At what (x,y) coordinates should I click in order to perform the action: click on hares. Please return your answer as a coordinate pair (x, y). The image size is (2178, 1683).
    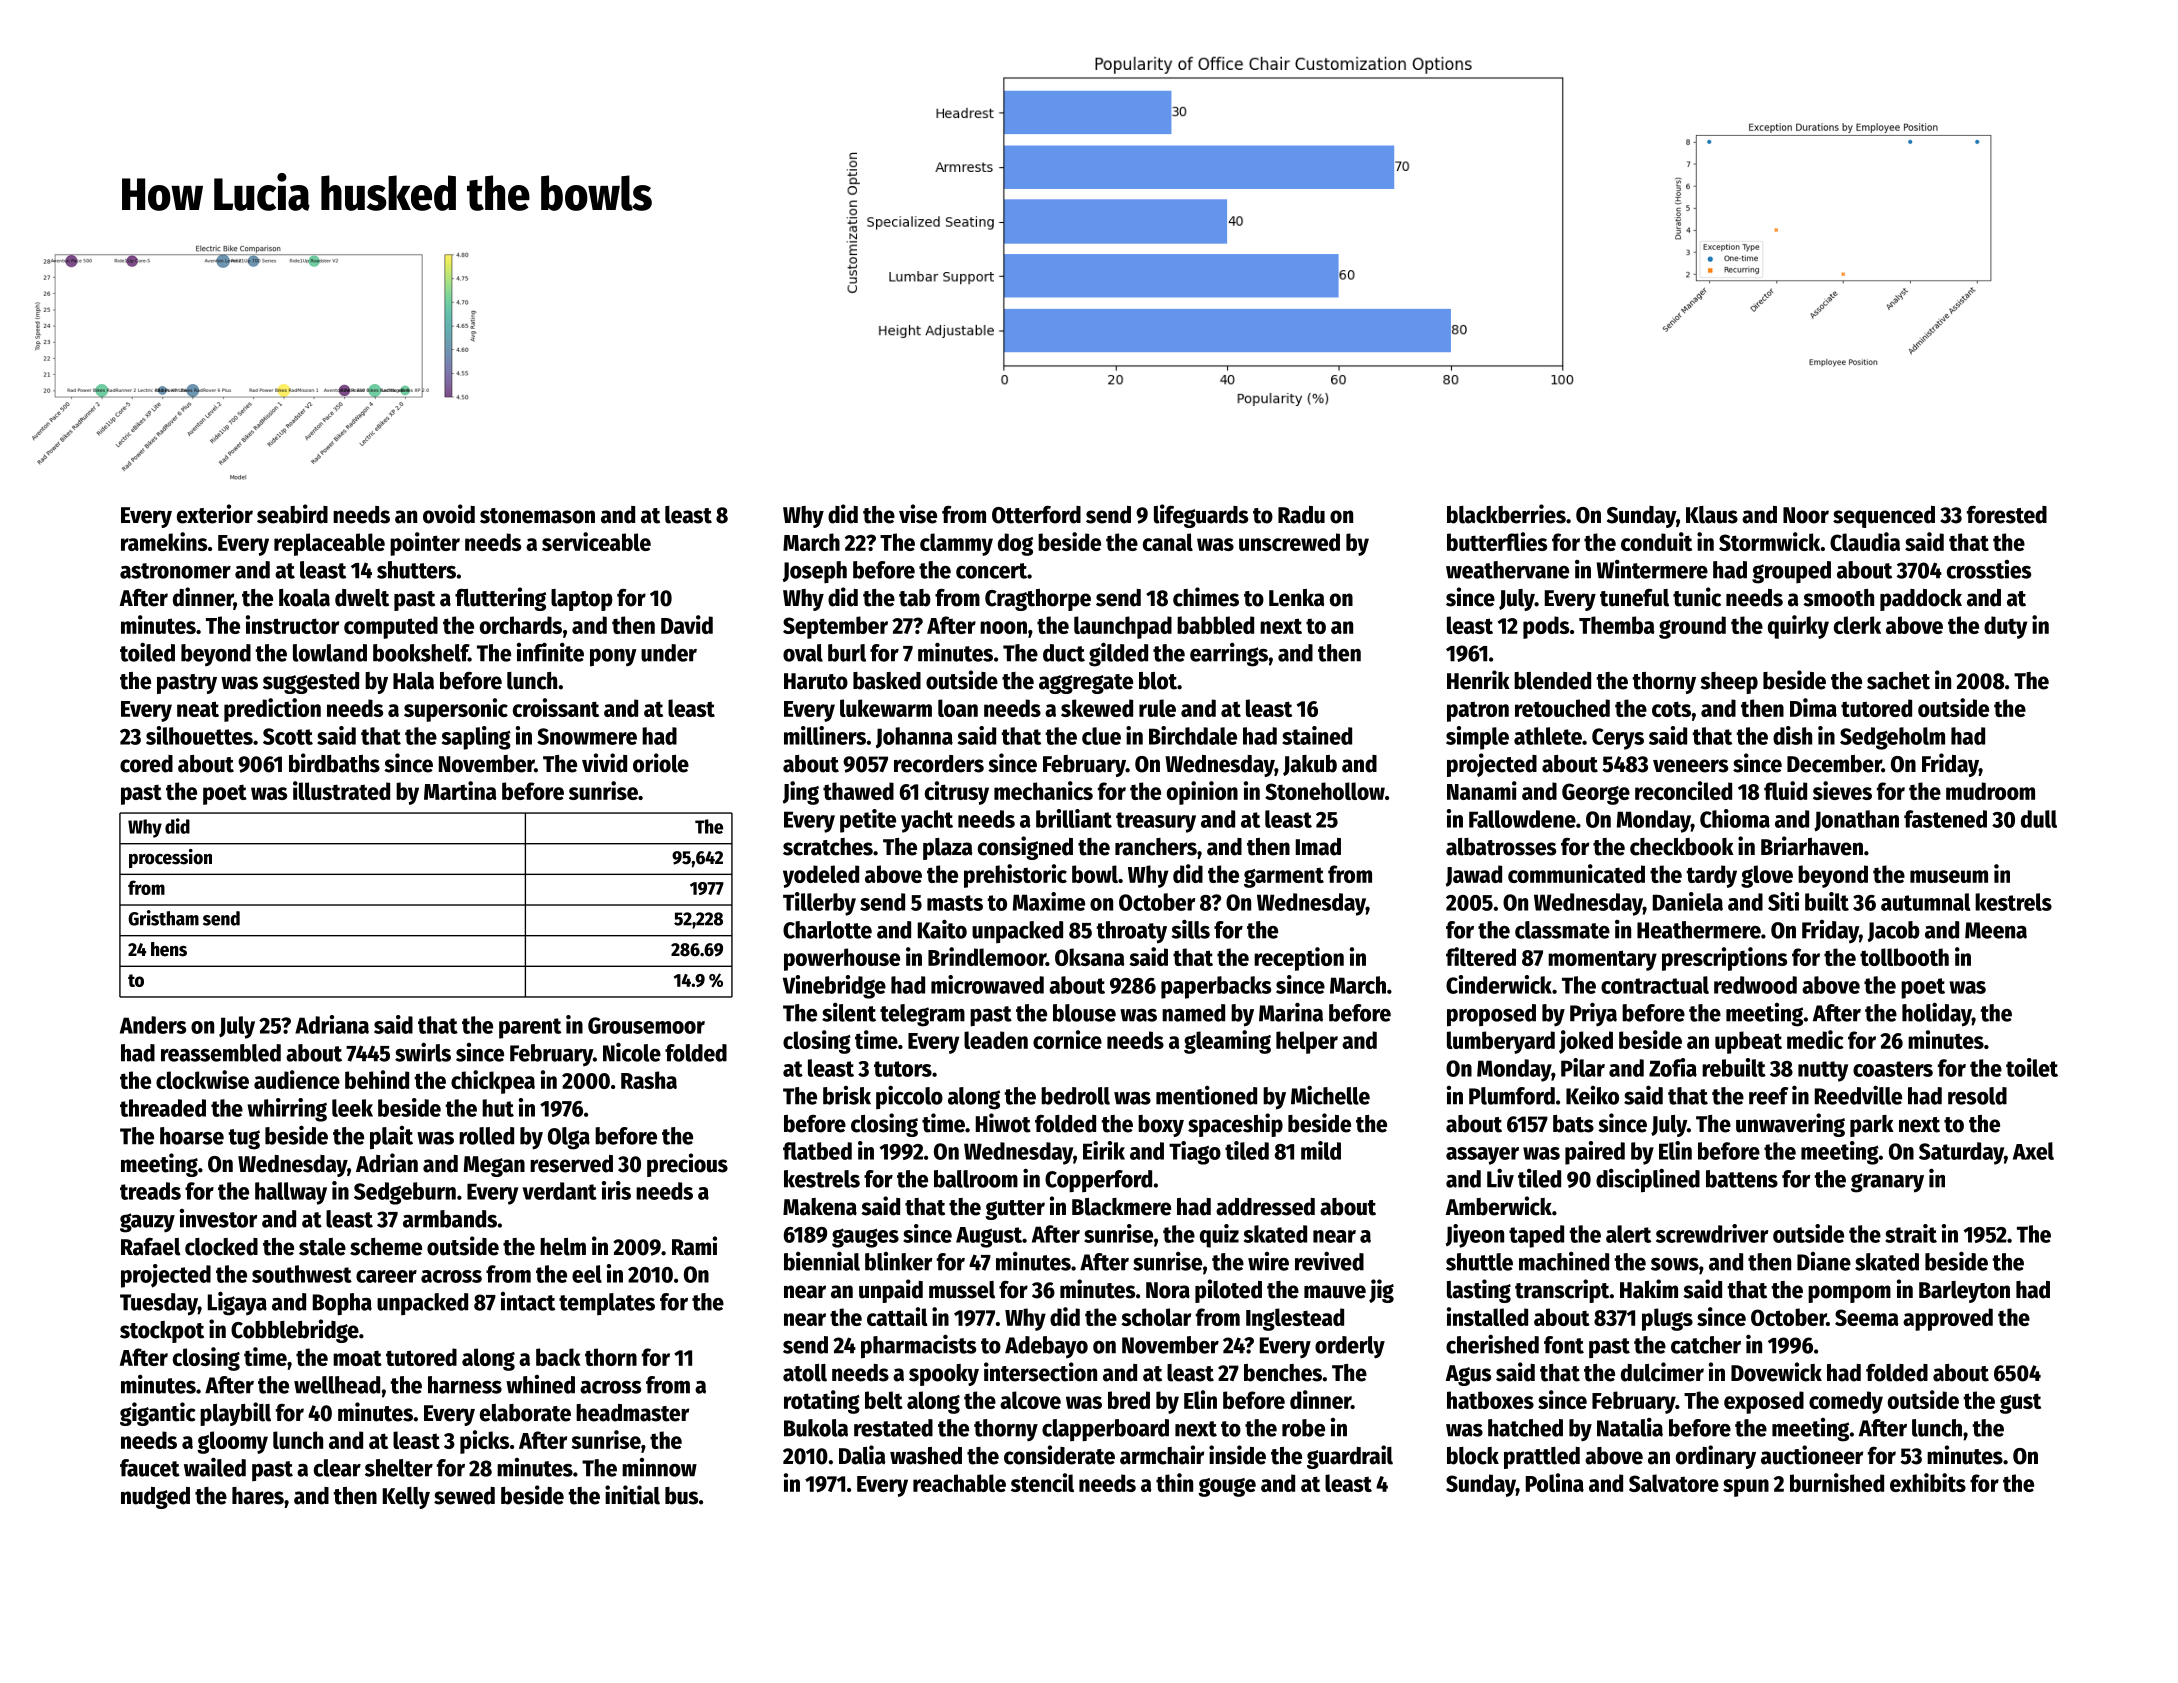
    Looking at the image, I should click on (258, 1496).
